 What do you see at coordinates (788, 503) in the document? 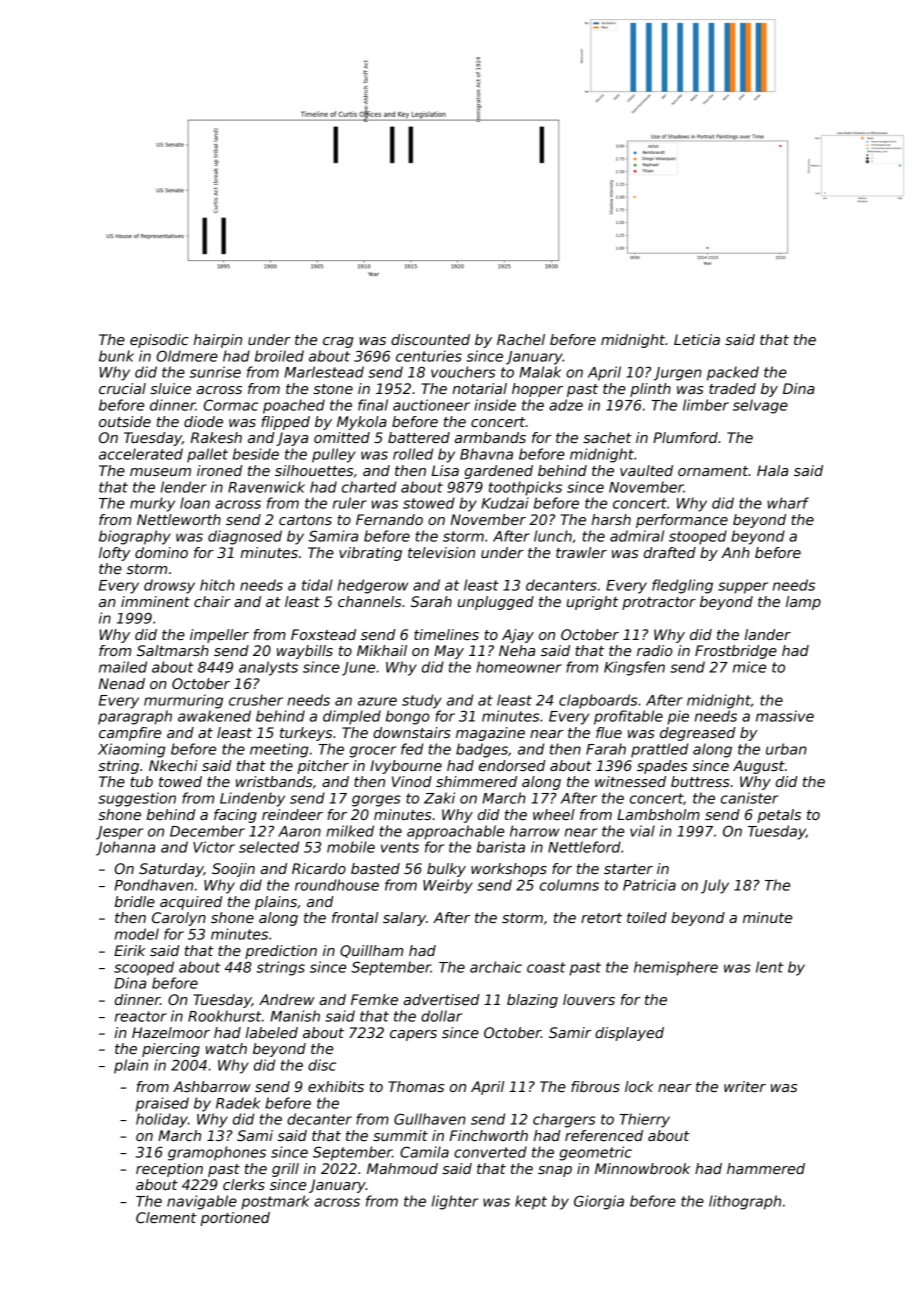
I see `wharf` at bounding box center [788, 503].
